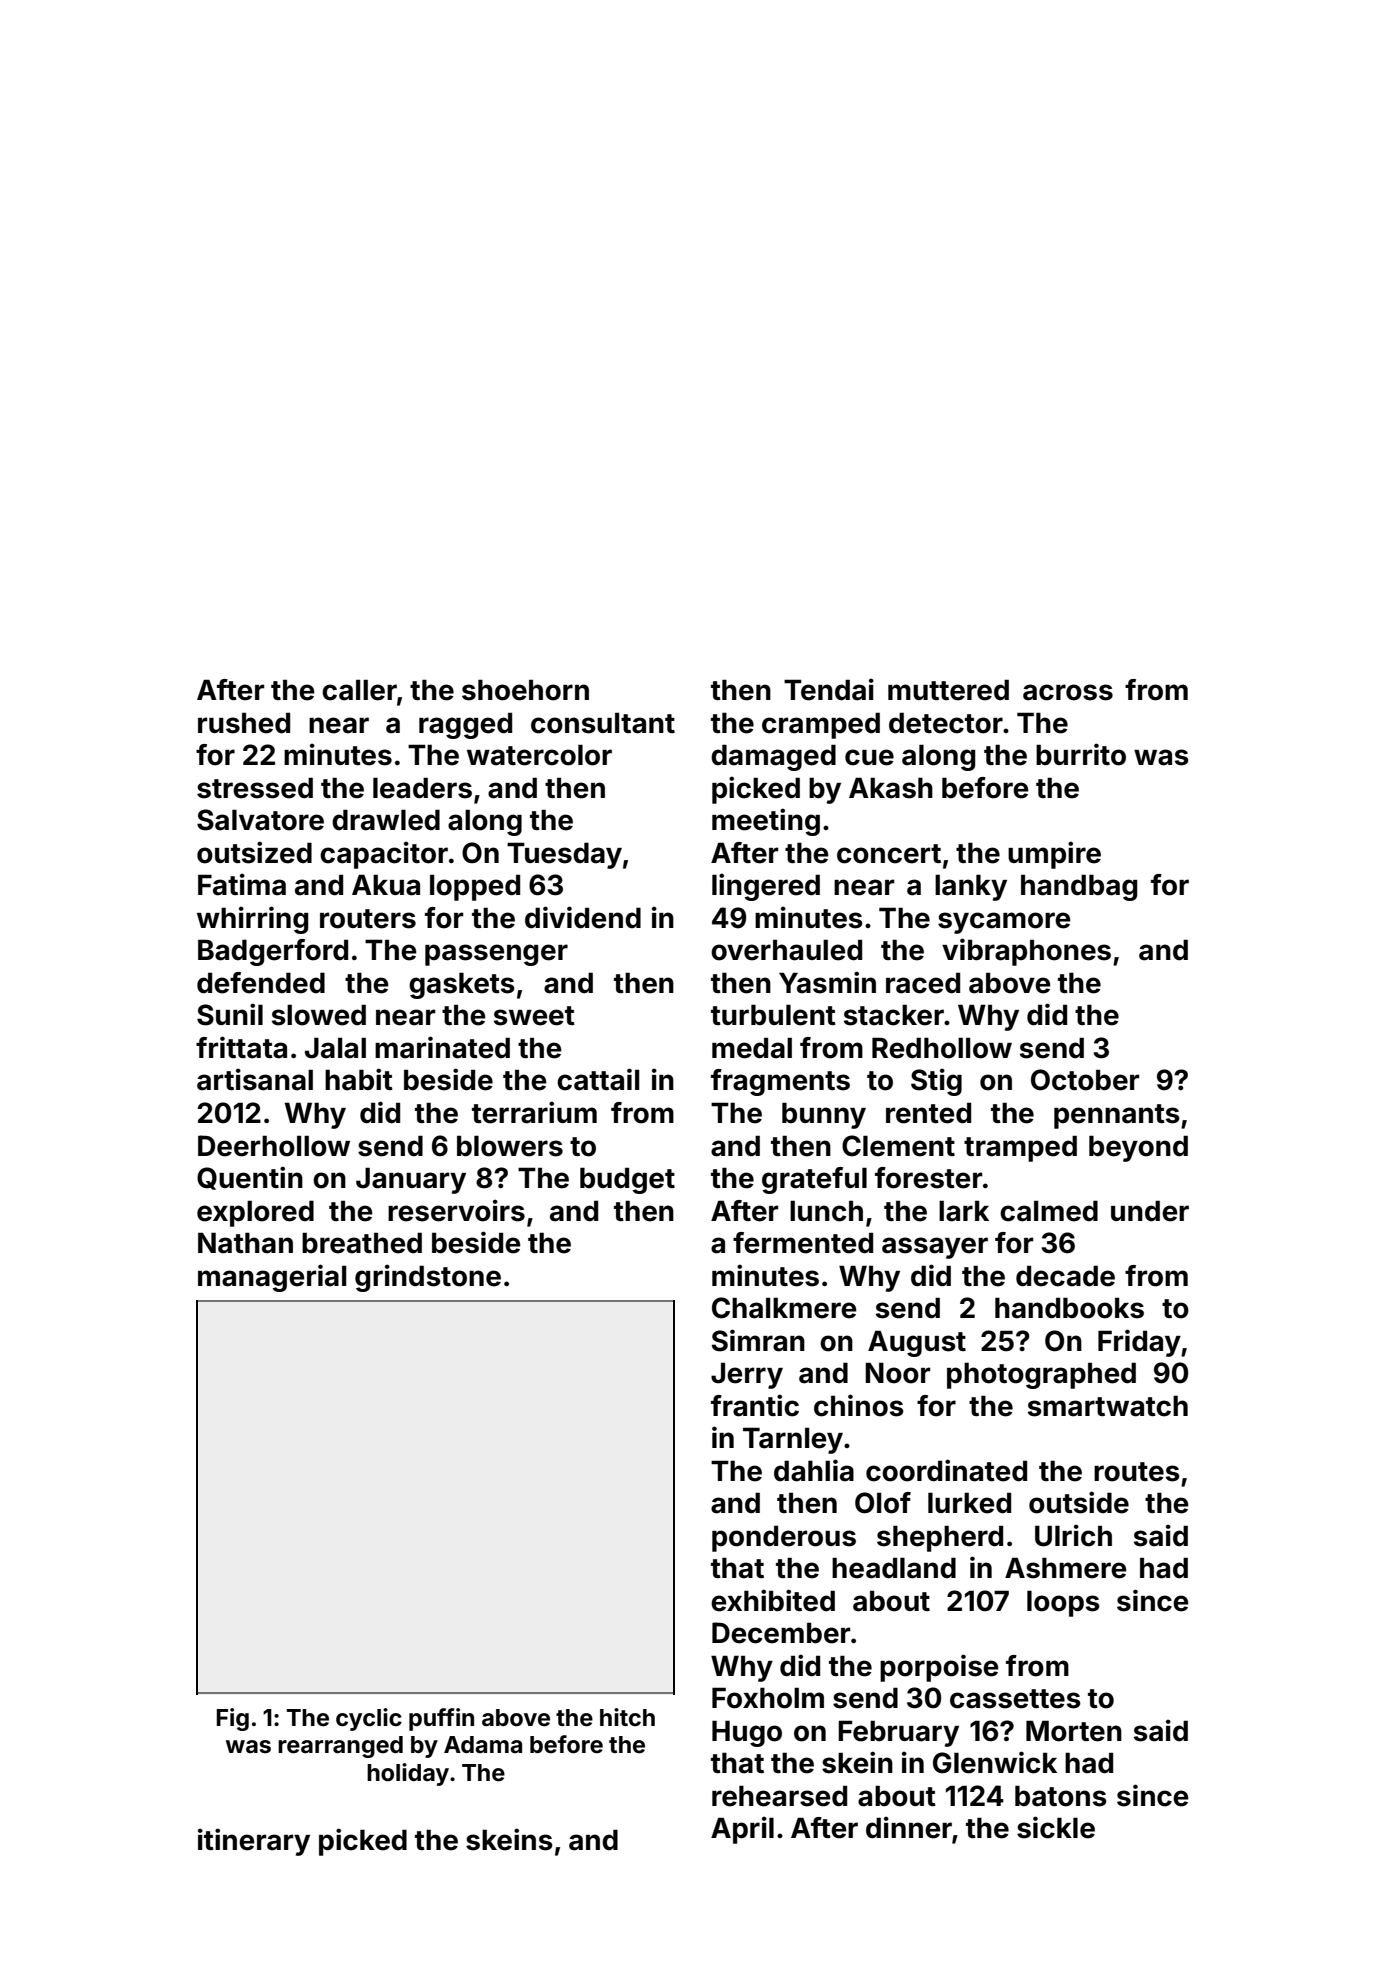  What do you see at coordinates (428, 1278) in the screenshot?
I see `grindstone` at bounding box center [428, 1278].
